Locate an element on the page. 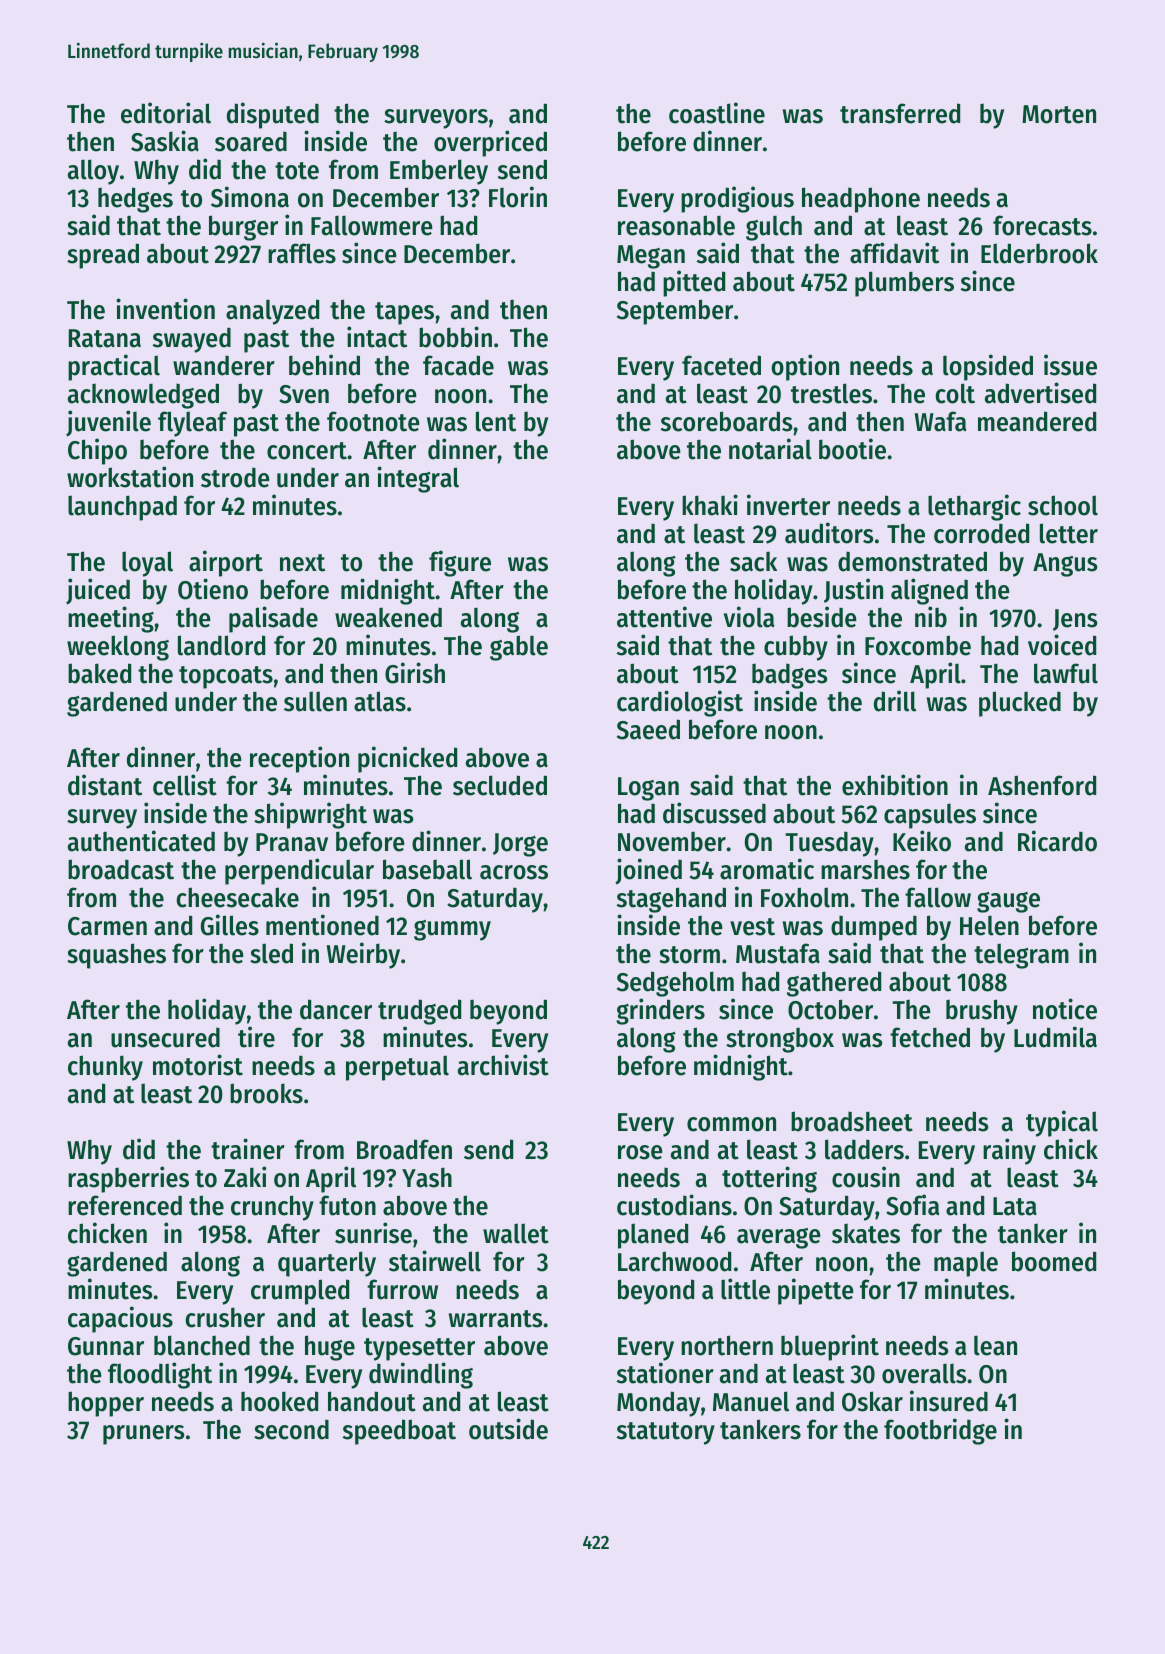 The width and height of the image is (1165, 1654). disputed is located at coordinates (273, 115).
